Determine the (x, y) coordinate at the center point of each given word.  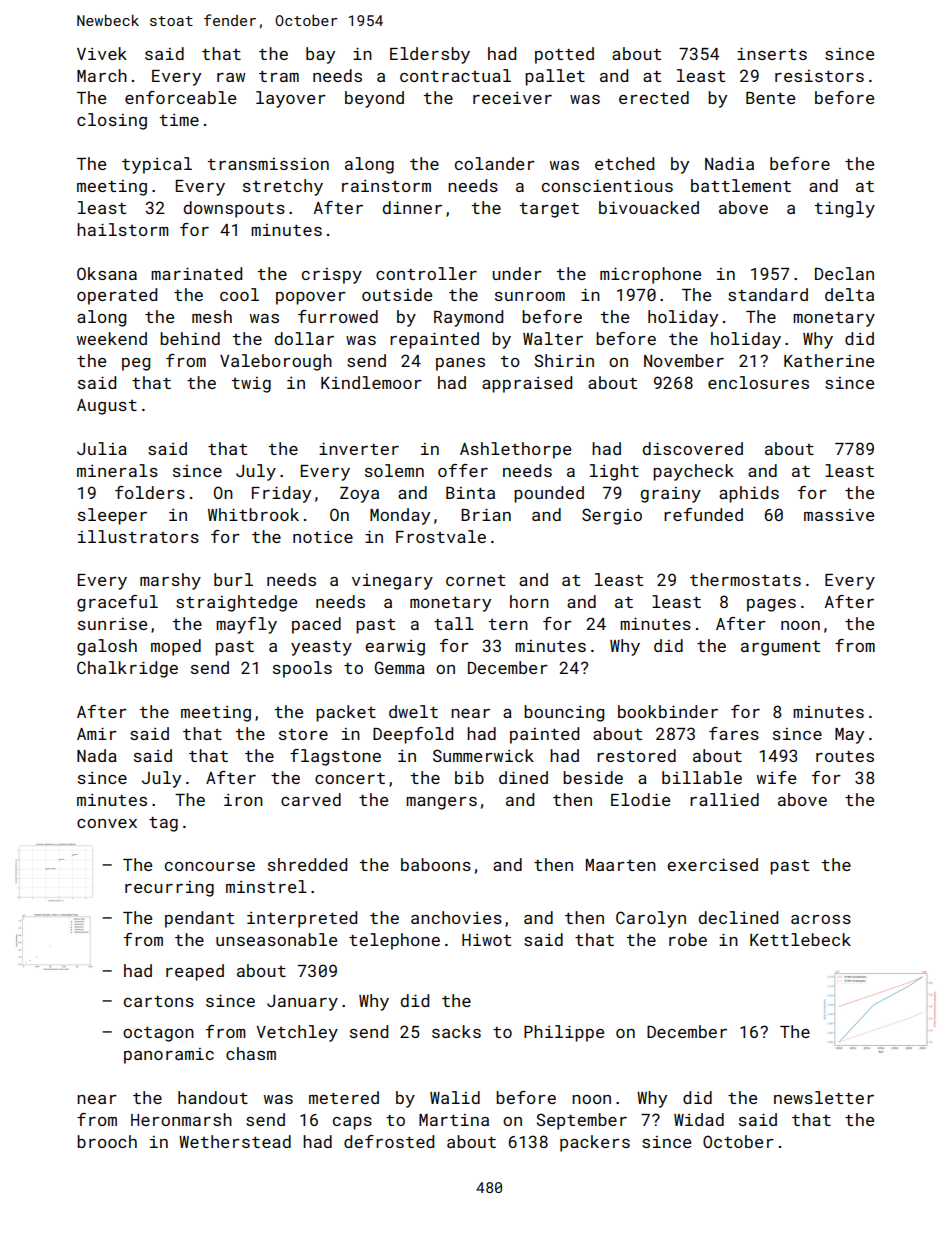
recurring (169, 889)
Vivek (102, 53)
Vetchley (297, 1033)
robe (688, 939)
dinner (412, 207)
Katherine (829, 360)
